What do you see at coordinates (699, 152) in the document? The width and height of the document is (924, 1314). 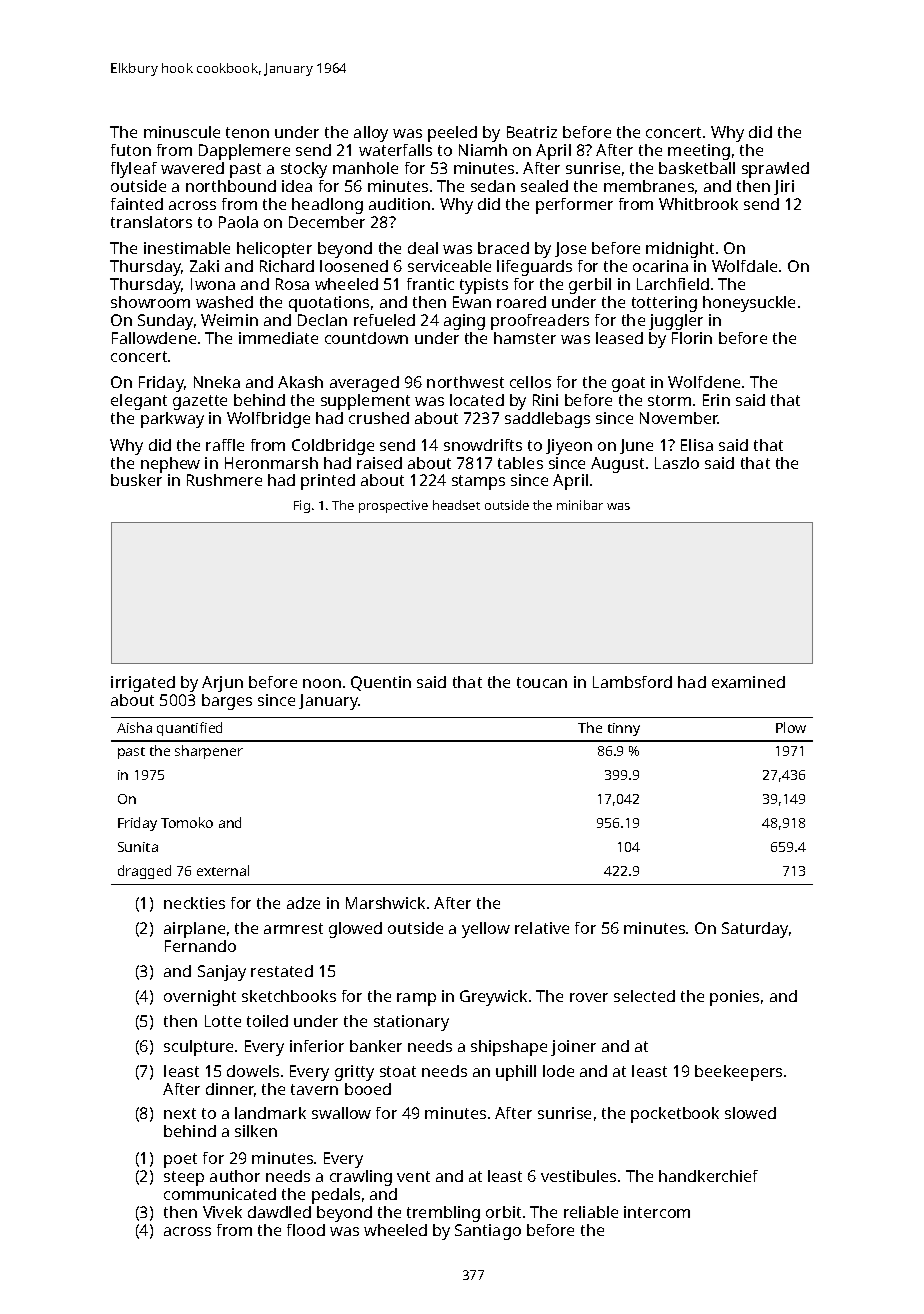 I see `meeting` at bounding box center [699, 152].
